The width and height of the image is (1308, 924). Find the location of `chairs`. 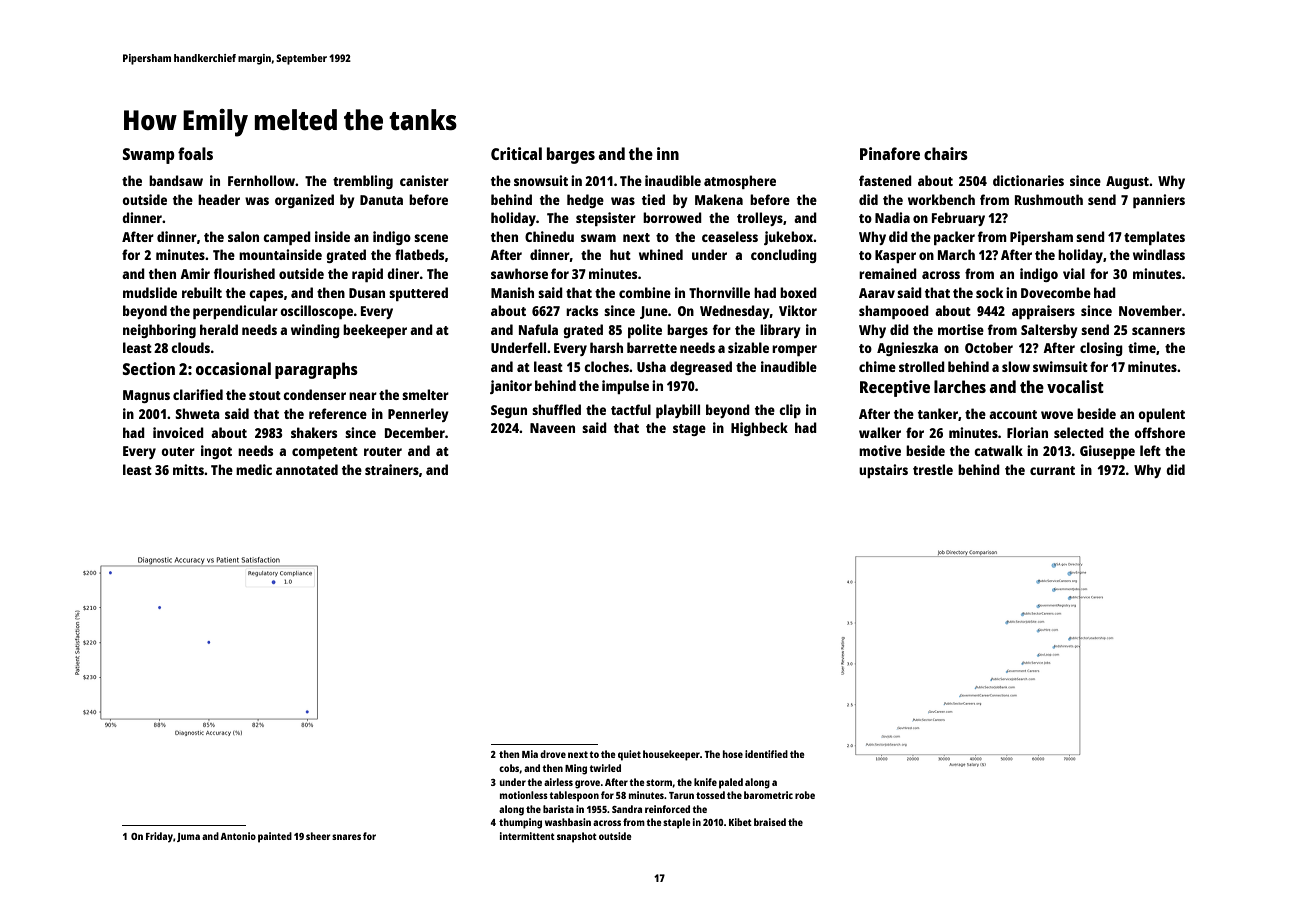

chairs is located at coordinates (946, 153).
